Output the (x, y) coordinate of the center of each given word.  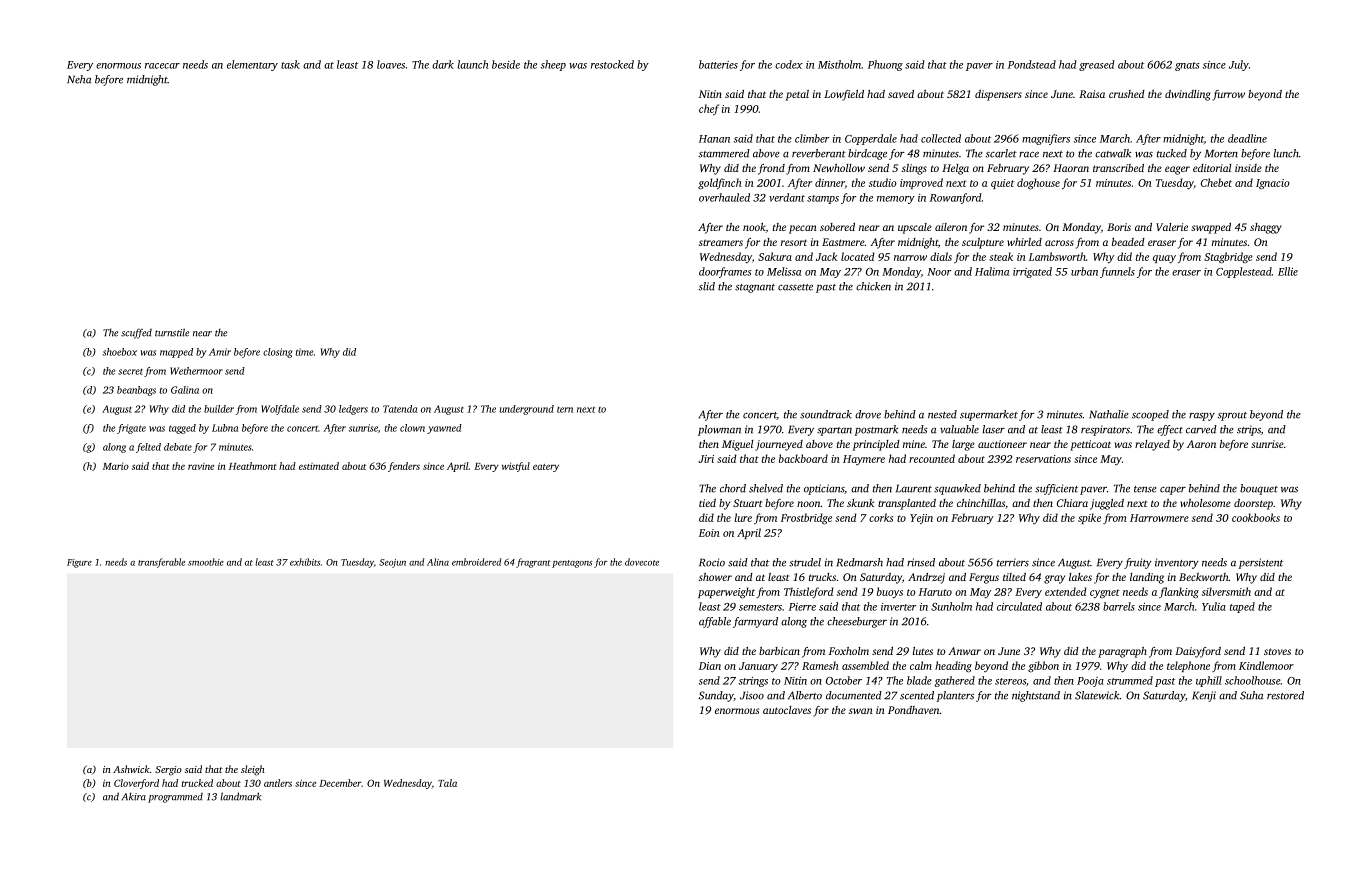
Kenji (1204, 696)
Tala (447, 783)
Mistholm (839, 64)
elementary (252, 65)
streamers (721, 242)
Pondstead (1032, 64)
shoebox (120, 352)
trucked (197, 783)
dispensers (998, 95)
